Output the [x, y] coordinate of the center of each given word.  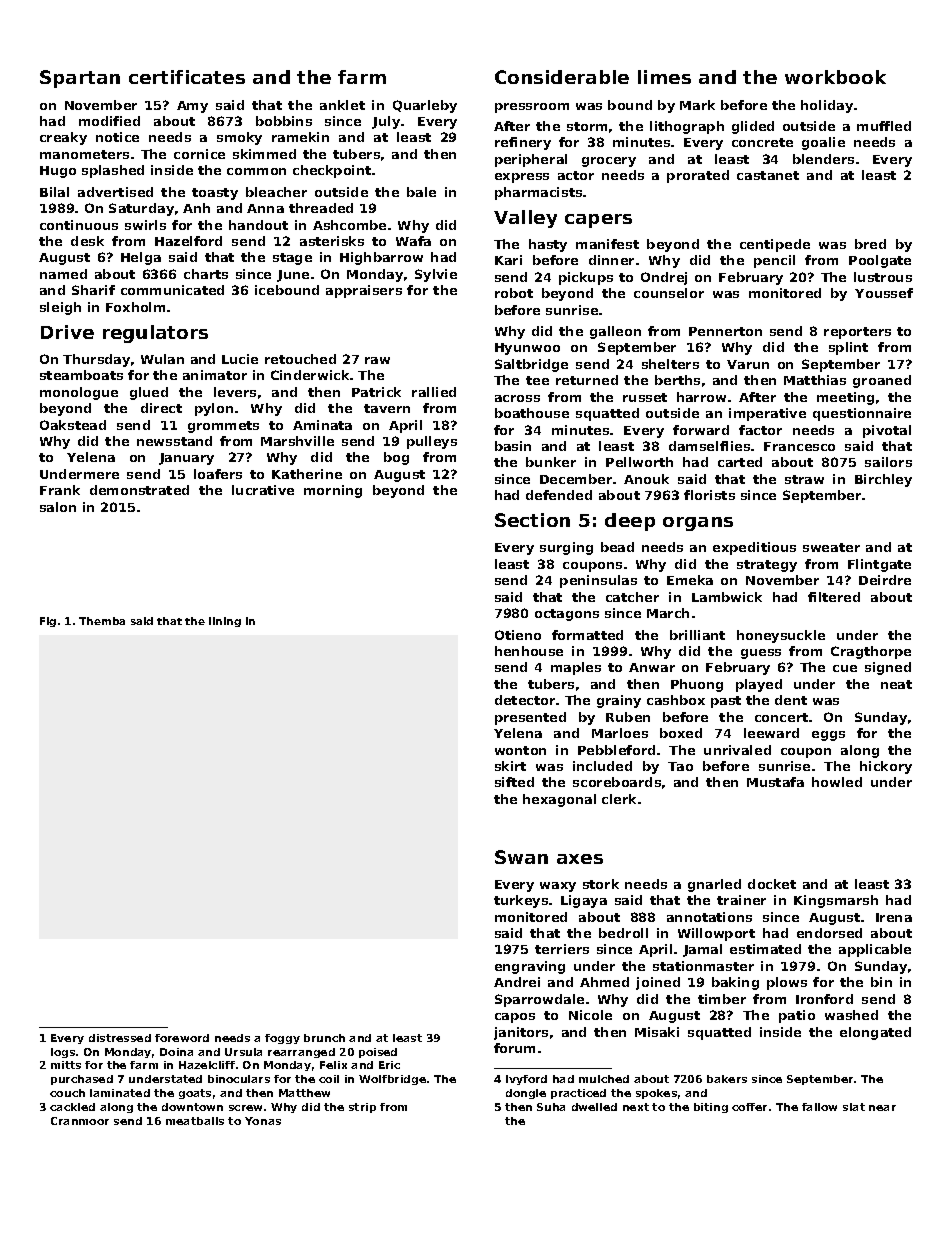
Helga [141, 258]
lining [225, 622]
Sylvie [436, 275]
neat [896, 684]
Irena [894, 917]
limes [664, 77]
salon [58, 507]
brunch [324, 1038]
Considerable [562, 77]
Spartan [80, 79]
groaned [882, 381]
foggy [282, 1039]
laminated [120, 1093]
